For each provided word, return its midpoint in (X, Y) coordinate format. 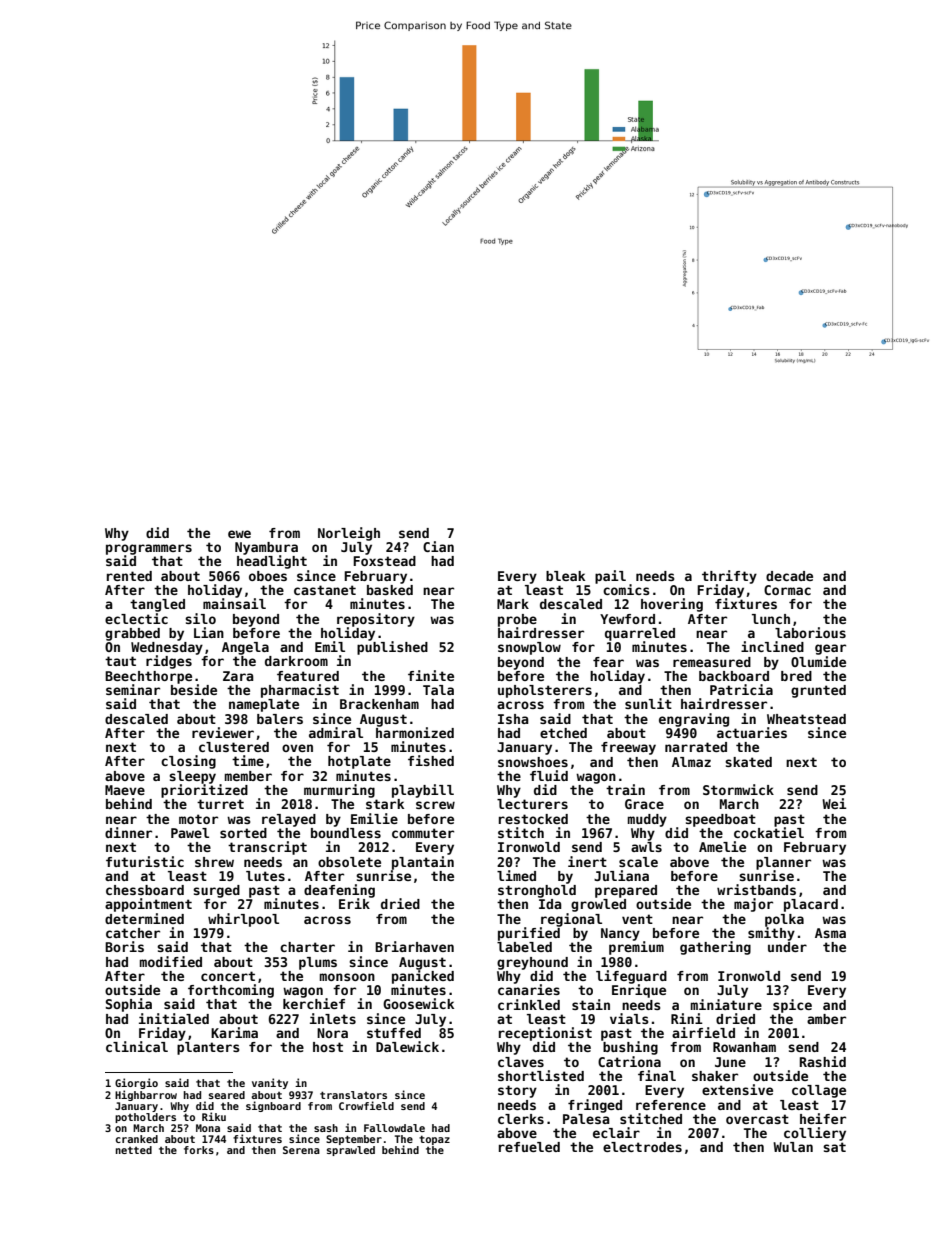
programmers (149, 549)
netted (134, 1150)
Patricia (741, 689)
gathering (715, 948)
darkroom (296, 661)
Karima (234, 1032)
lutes (265, 876)
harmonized (415, 732)
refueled (529, 1147)
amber (826, 1019)
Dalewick (407, 1046)
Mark (513, 604)
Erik (354, 903)
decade (789, 576)
